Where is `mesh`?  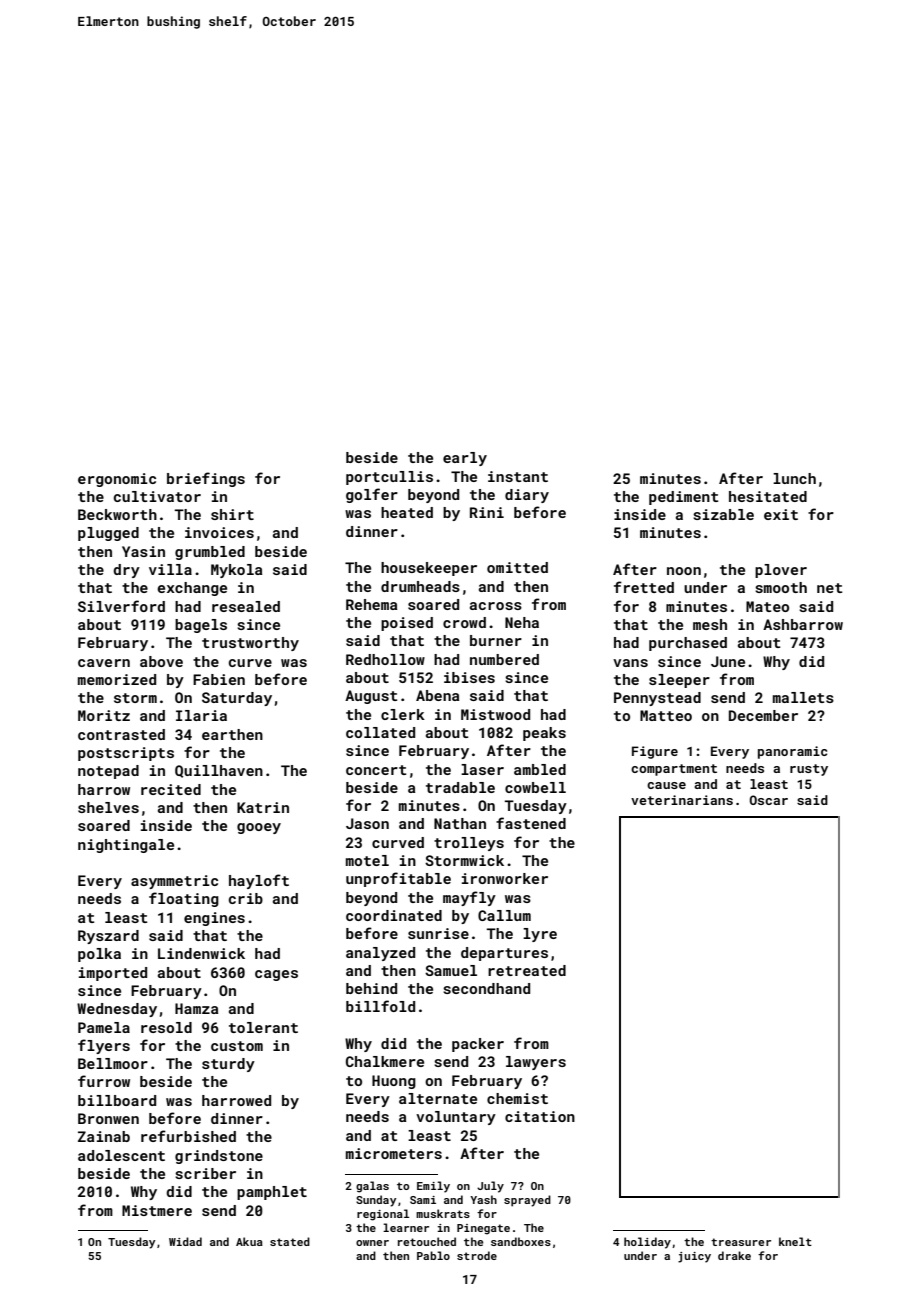
mesh is located at coordinates (710, 624).
